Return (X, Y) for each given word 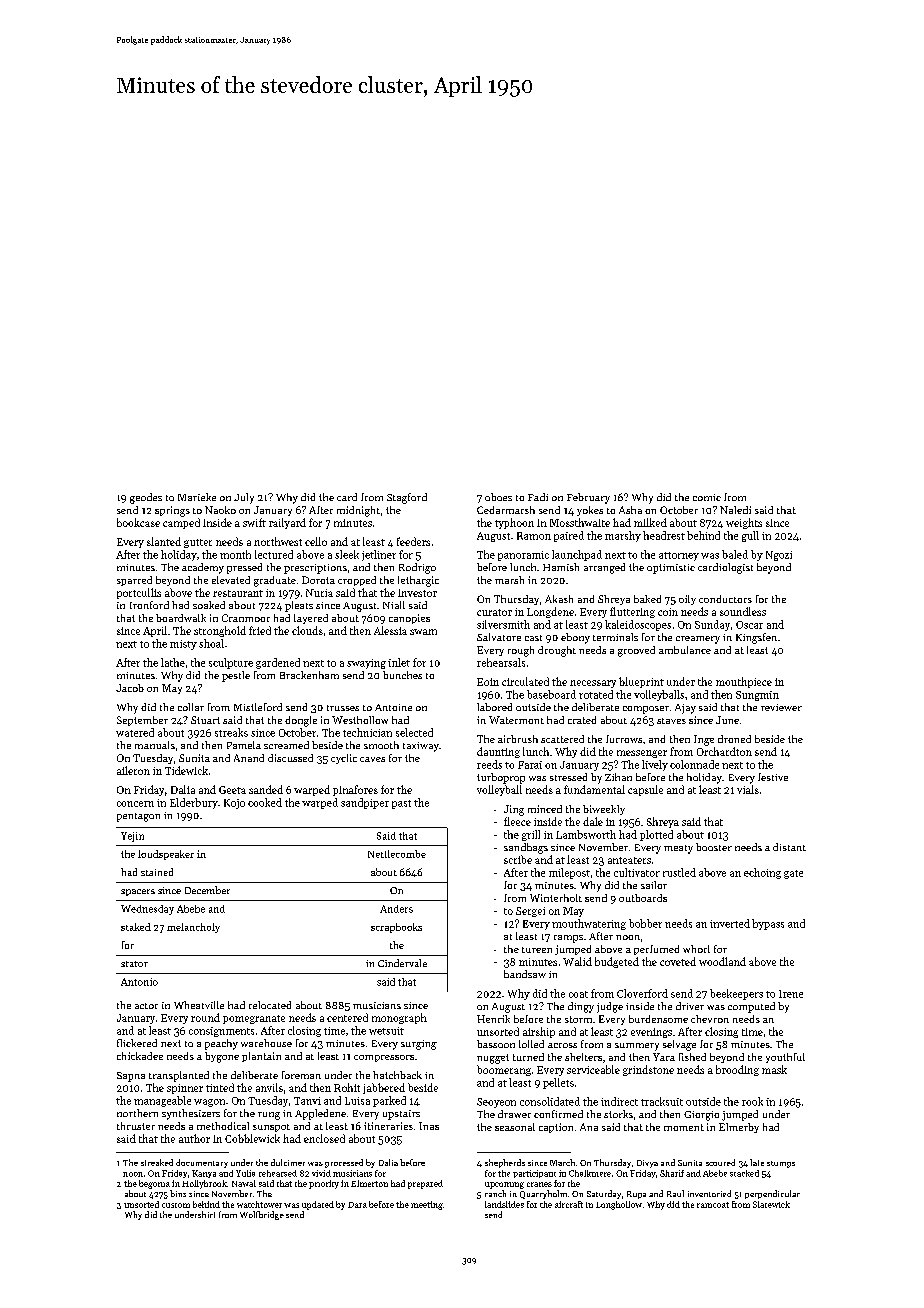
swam (423, 632)
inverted (730, 923)
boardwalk (181, 618)
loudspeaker (166, 855)
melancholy (193, 928)
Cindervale (402, 963)
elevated (231, 580)
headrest (664, 535)
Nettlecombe (397, 854)
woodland (722, 961)
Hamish (561, 567)
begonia (154, 1184)
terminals (615, 637)
